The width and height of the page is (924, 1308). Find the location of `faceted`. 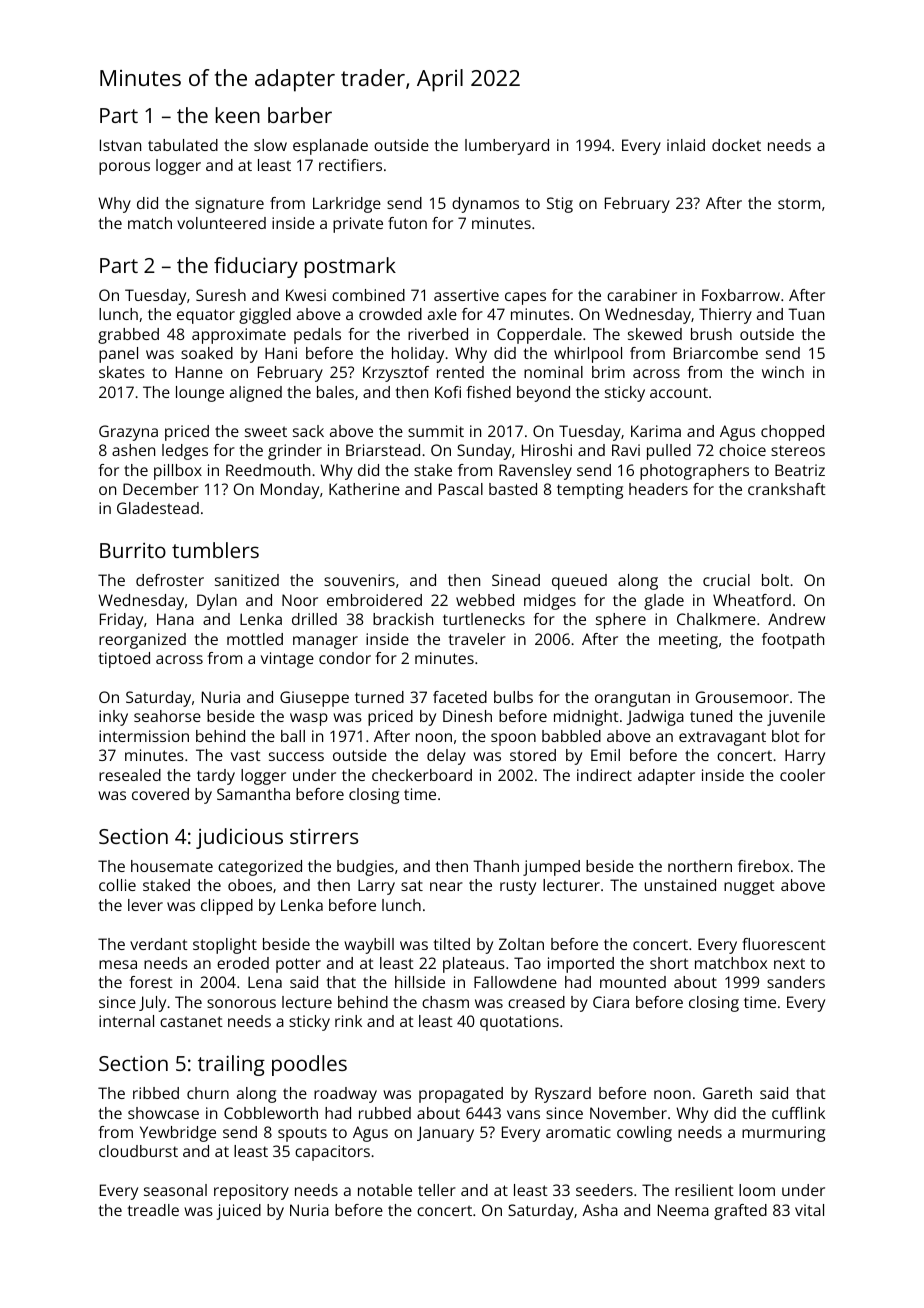

faceted is located at coordinates (460, 697).
